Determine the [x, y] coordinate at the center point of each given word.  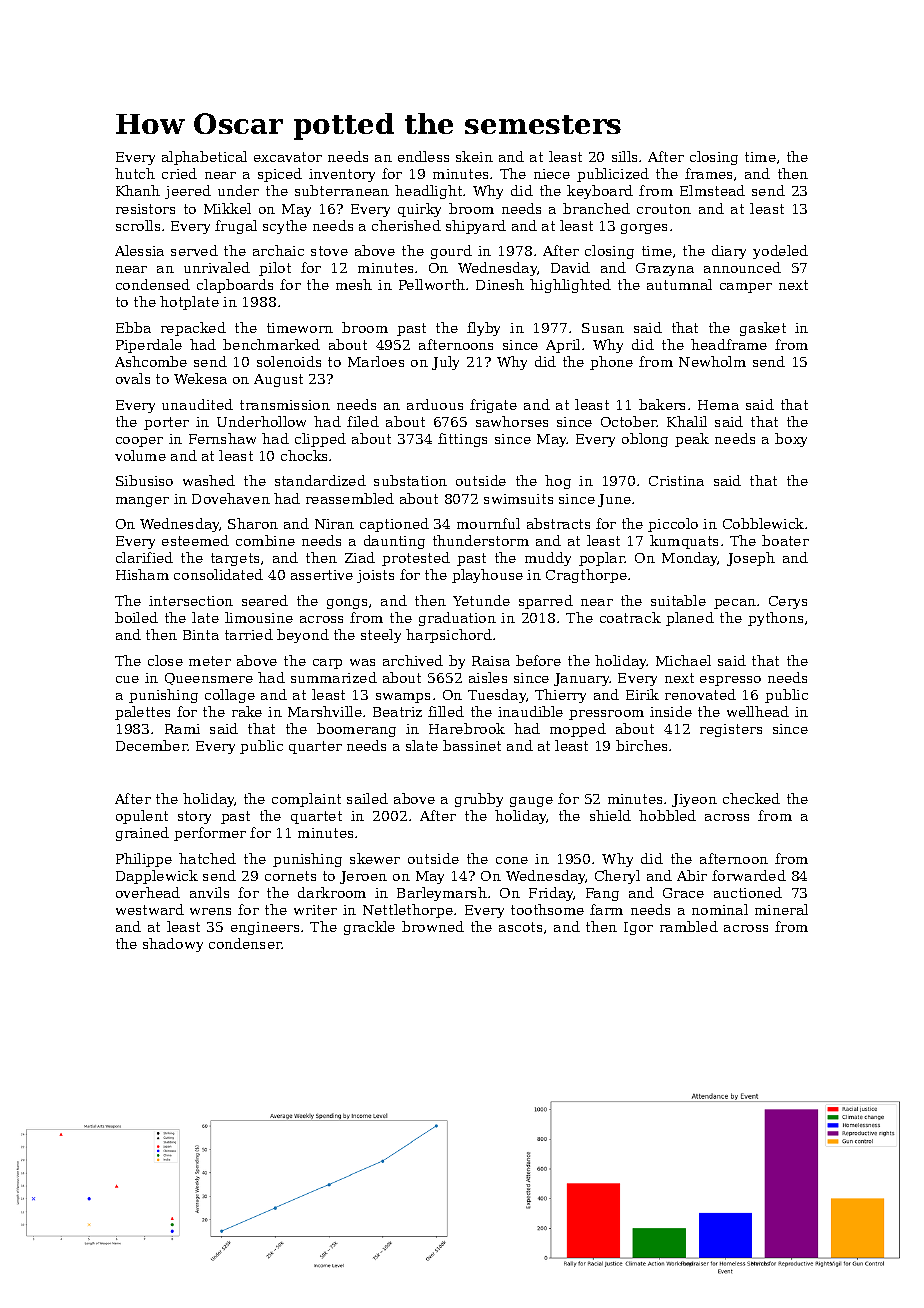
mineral [781, 909]
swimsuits [518, 499]
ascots [520, 927]
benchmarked [271, 344]
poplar [602, 559]
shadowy [173, 945]
